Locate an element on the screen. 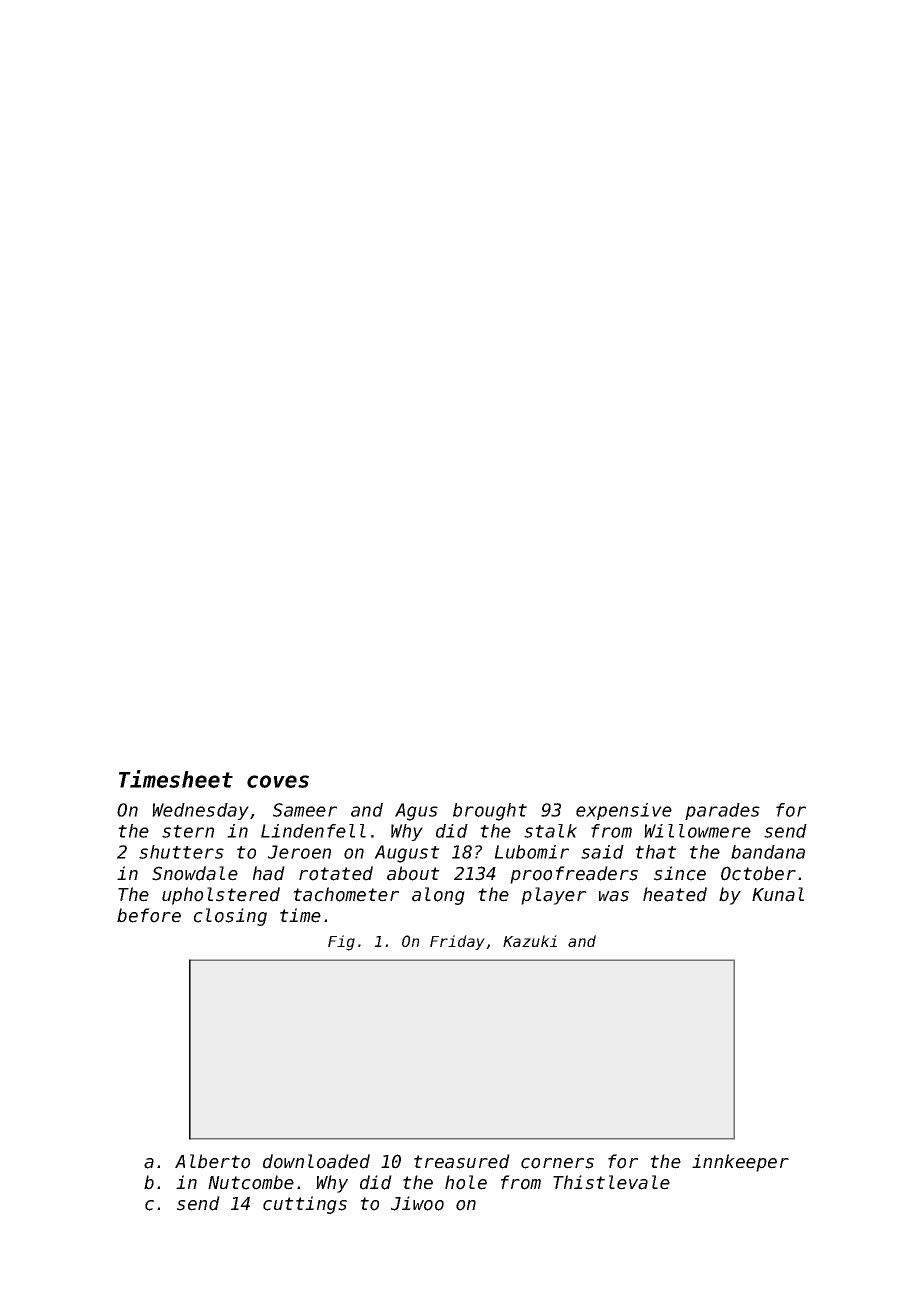 The image size is (924, 1308). brought is located at coordinates (490, 812).
